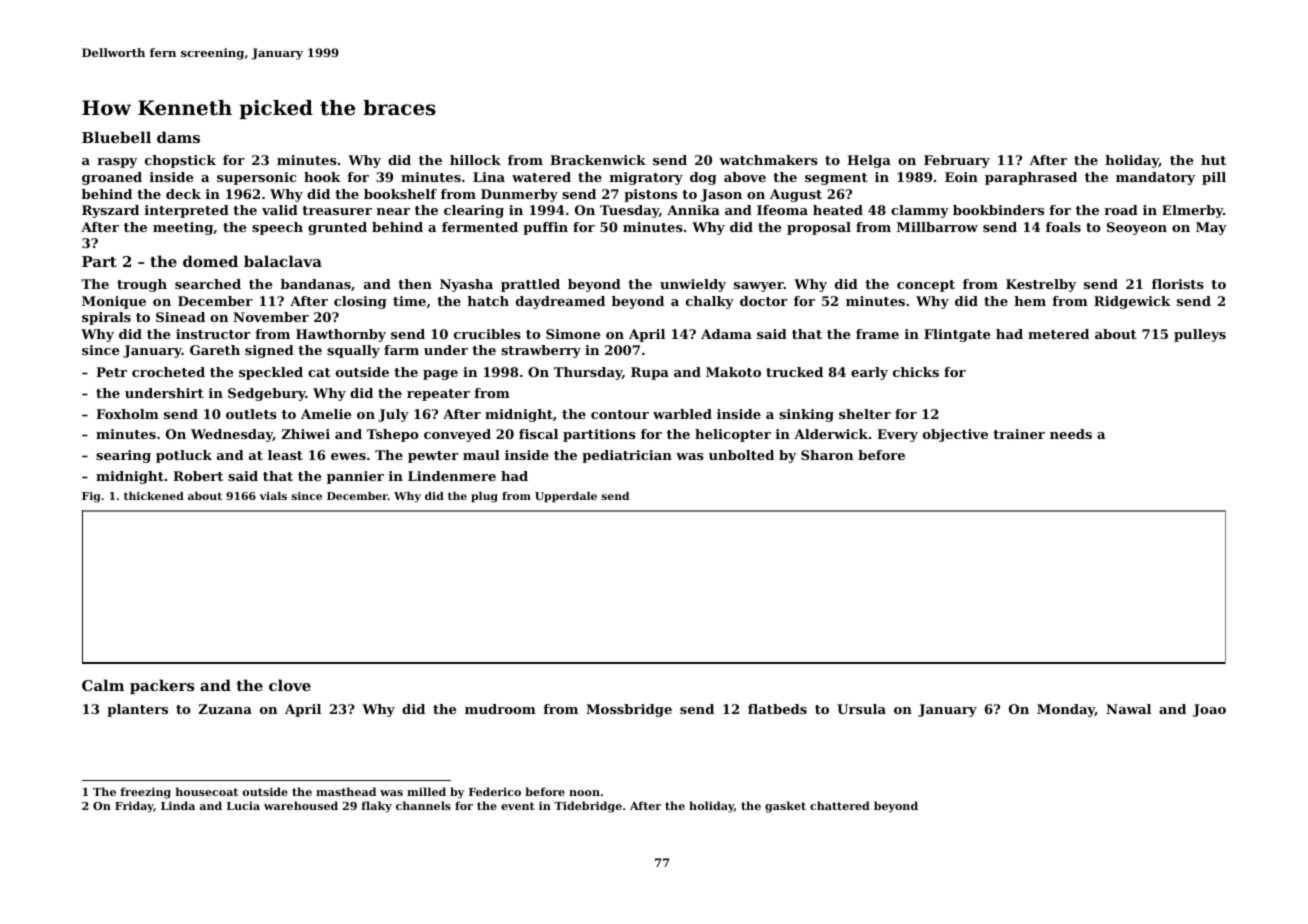 Image resolution: width=1308 pixels, height=924 pixels. What do you see at coordinates (290, 685) in the screenshot?
I see `clove` at bounding box center [290, 685].
